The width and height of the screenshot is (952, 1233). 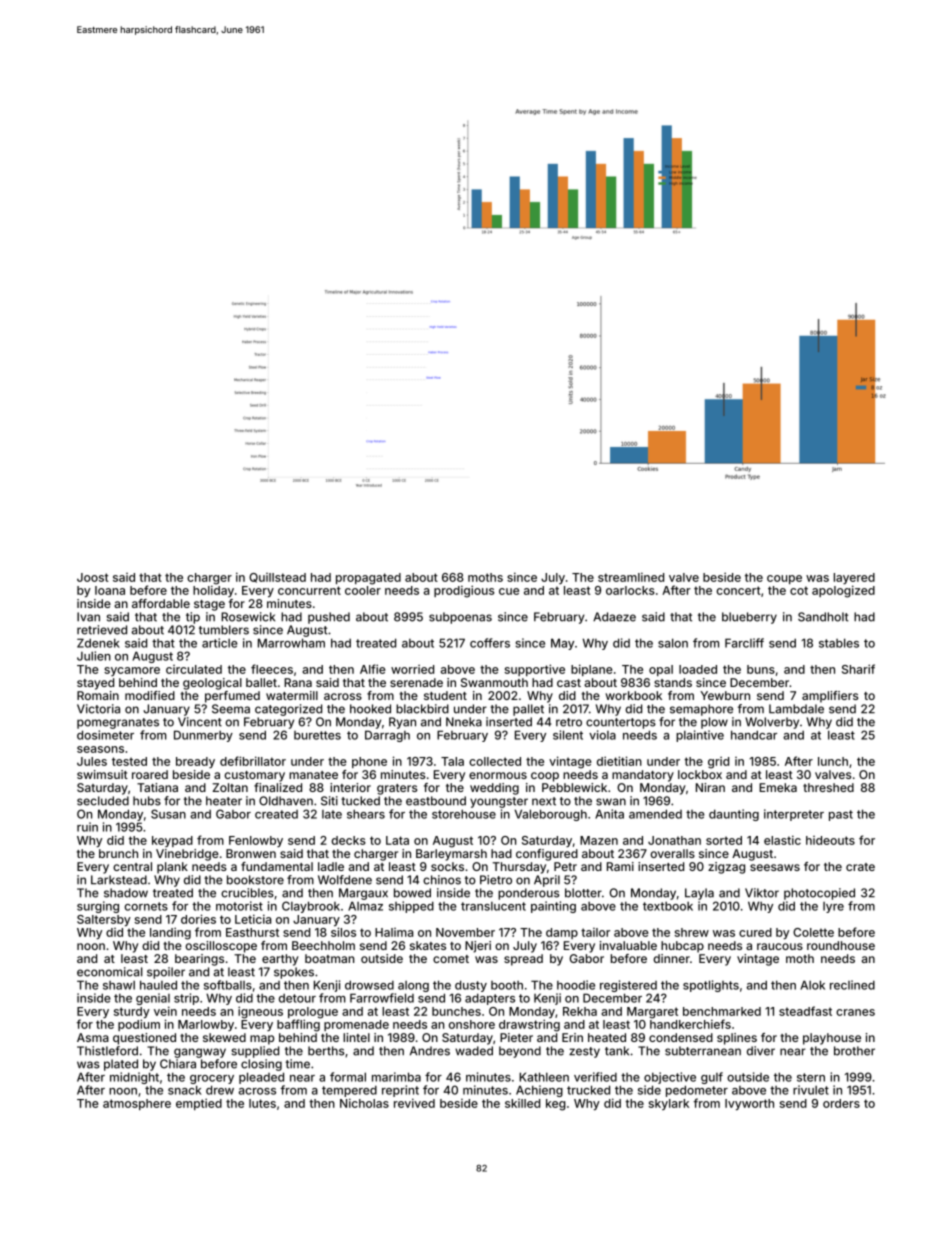 I want to click on Quillstead, so click(x=277, y=578).
